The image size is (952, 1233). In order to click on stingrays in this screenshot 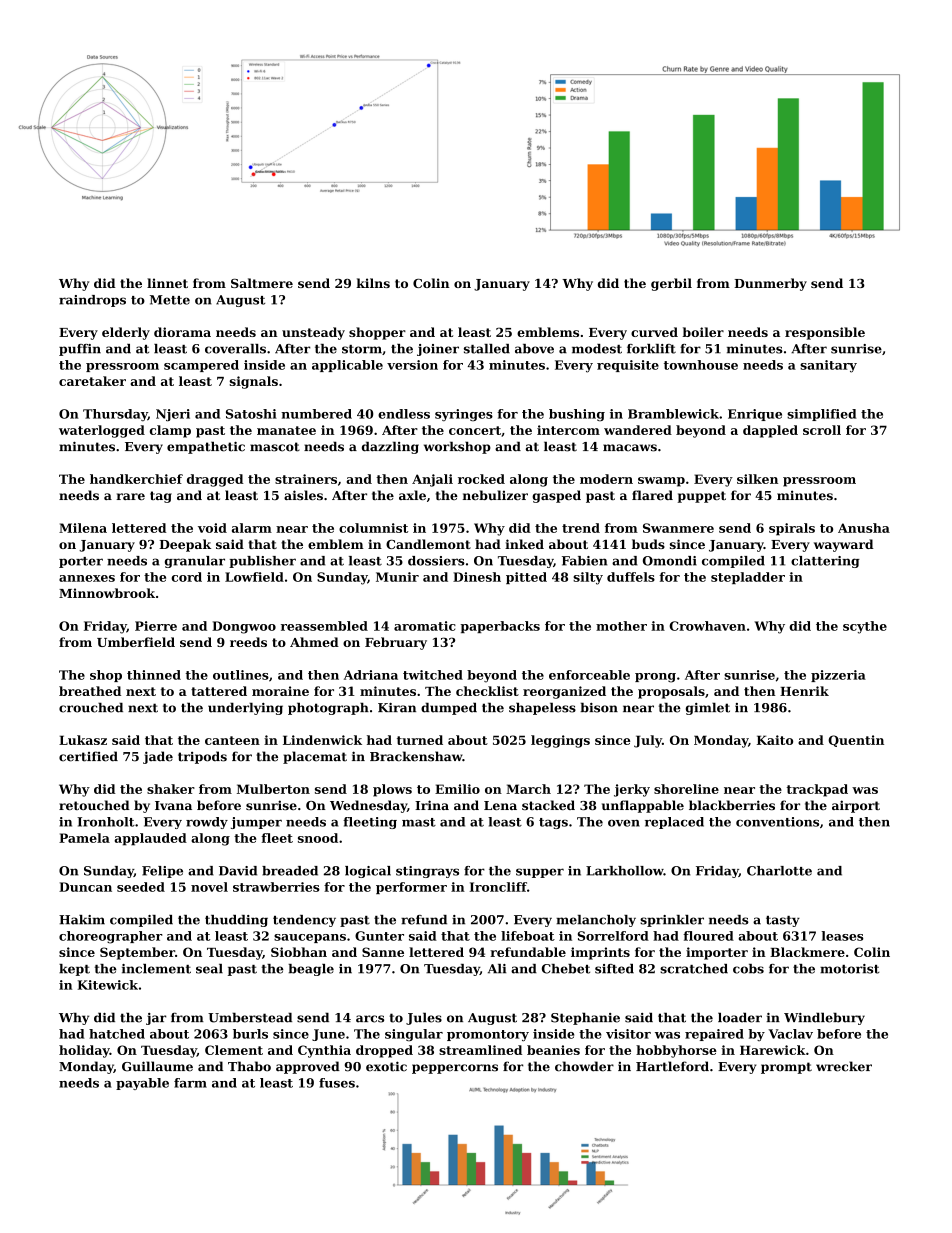, I will do `click(427, 872)`.
